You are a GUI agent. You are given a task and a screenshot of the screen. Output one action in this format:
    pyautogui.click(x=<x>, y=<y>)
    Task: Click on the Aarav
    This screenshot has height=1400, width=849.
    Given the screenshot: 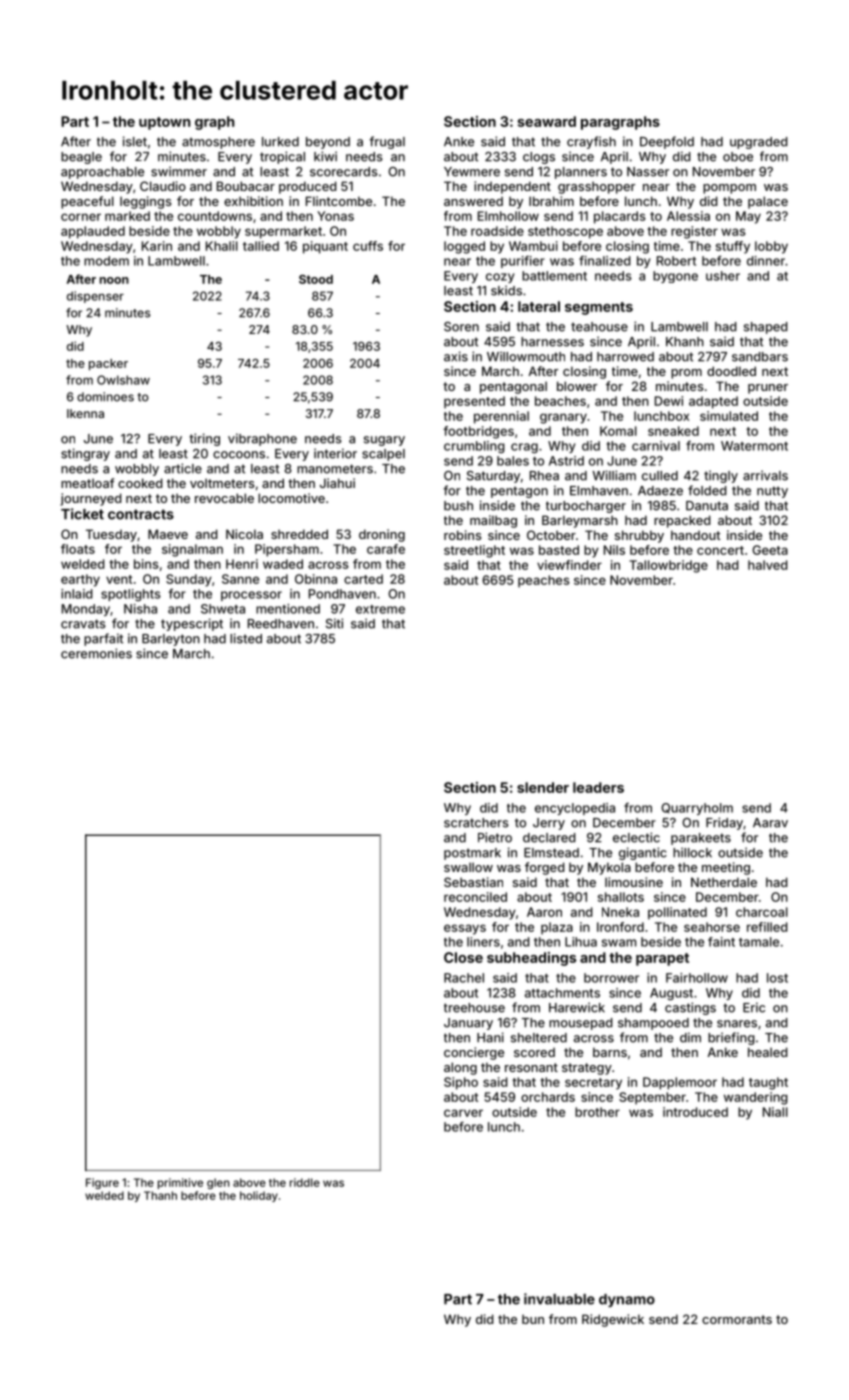 What is the action you would take?
    pyautogui.click(x=770, y=823)
